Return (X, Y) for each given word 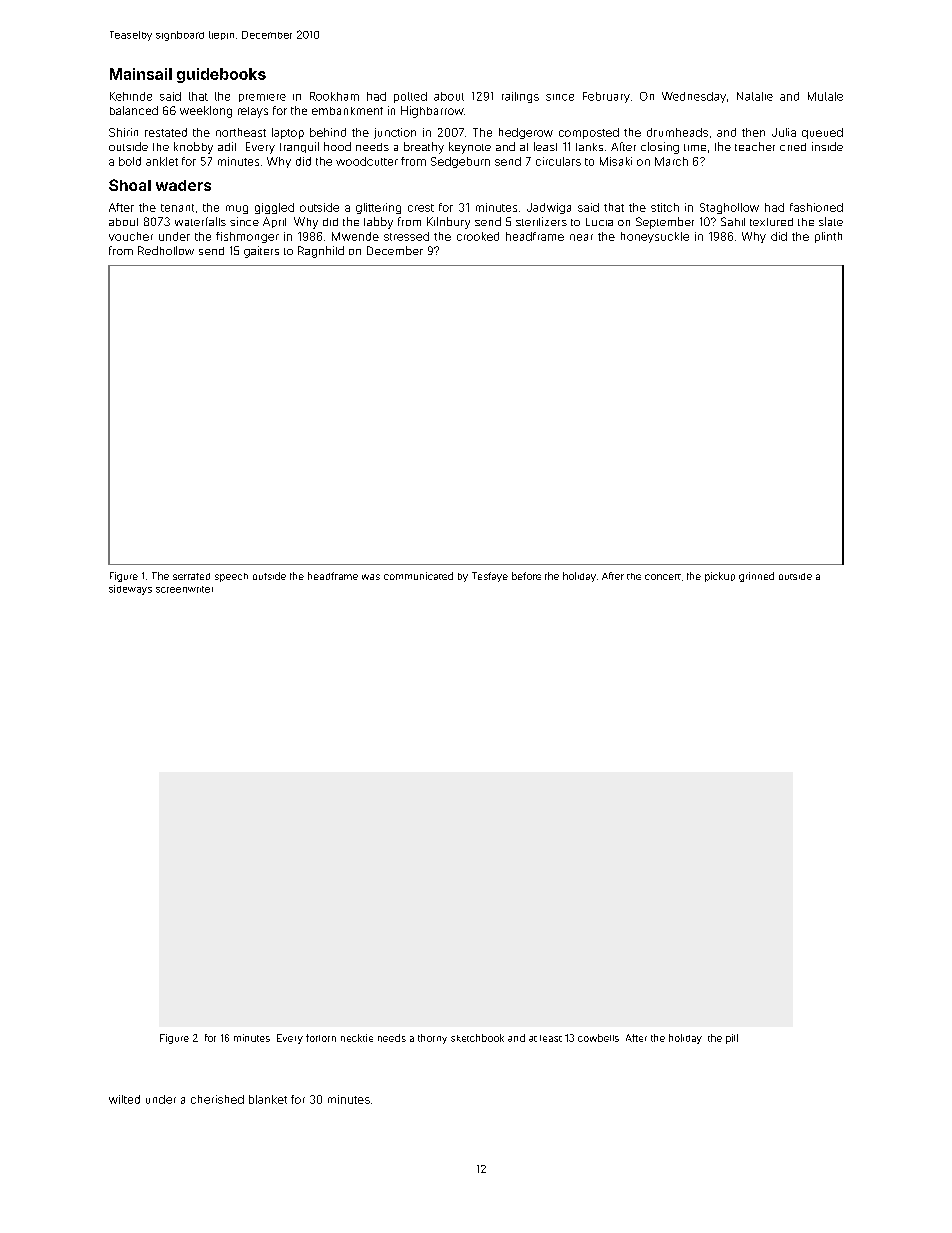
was (371, 577)
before (526, 576)
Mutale (825, 96)
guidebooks (221, 75)
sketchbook (477, 1038)
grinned (756, 577)
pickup (720, 577)
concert (663, 577)
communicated (418, 576)
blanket (268, 1099)
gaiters (261, 252)
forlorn (321, 1038)
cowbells (598, 1038)
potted (410, 97)
